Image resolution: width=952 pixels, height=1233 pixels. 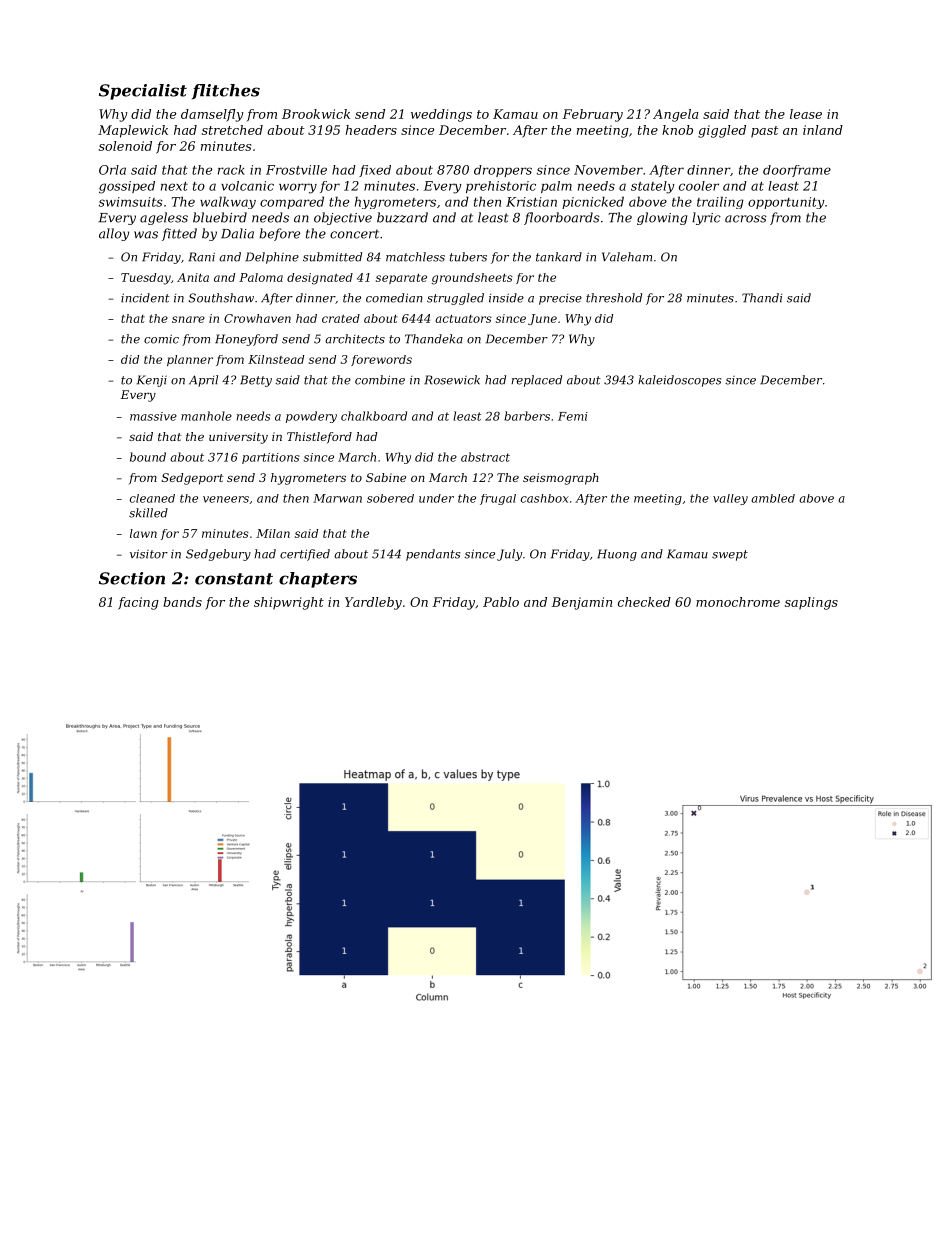 What do you see at coordinates (662, 218) in the page?
I see `glowing` at bounding box center [662, 218].
